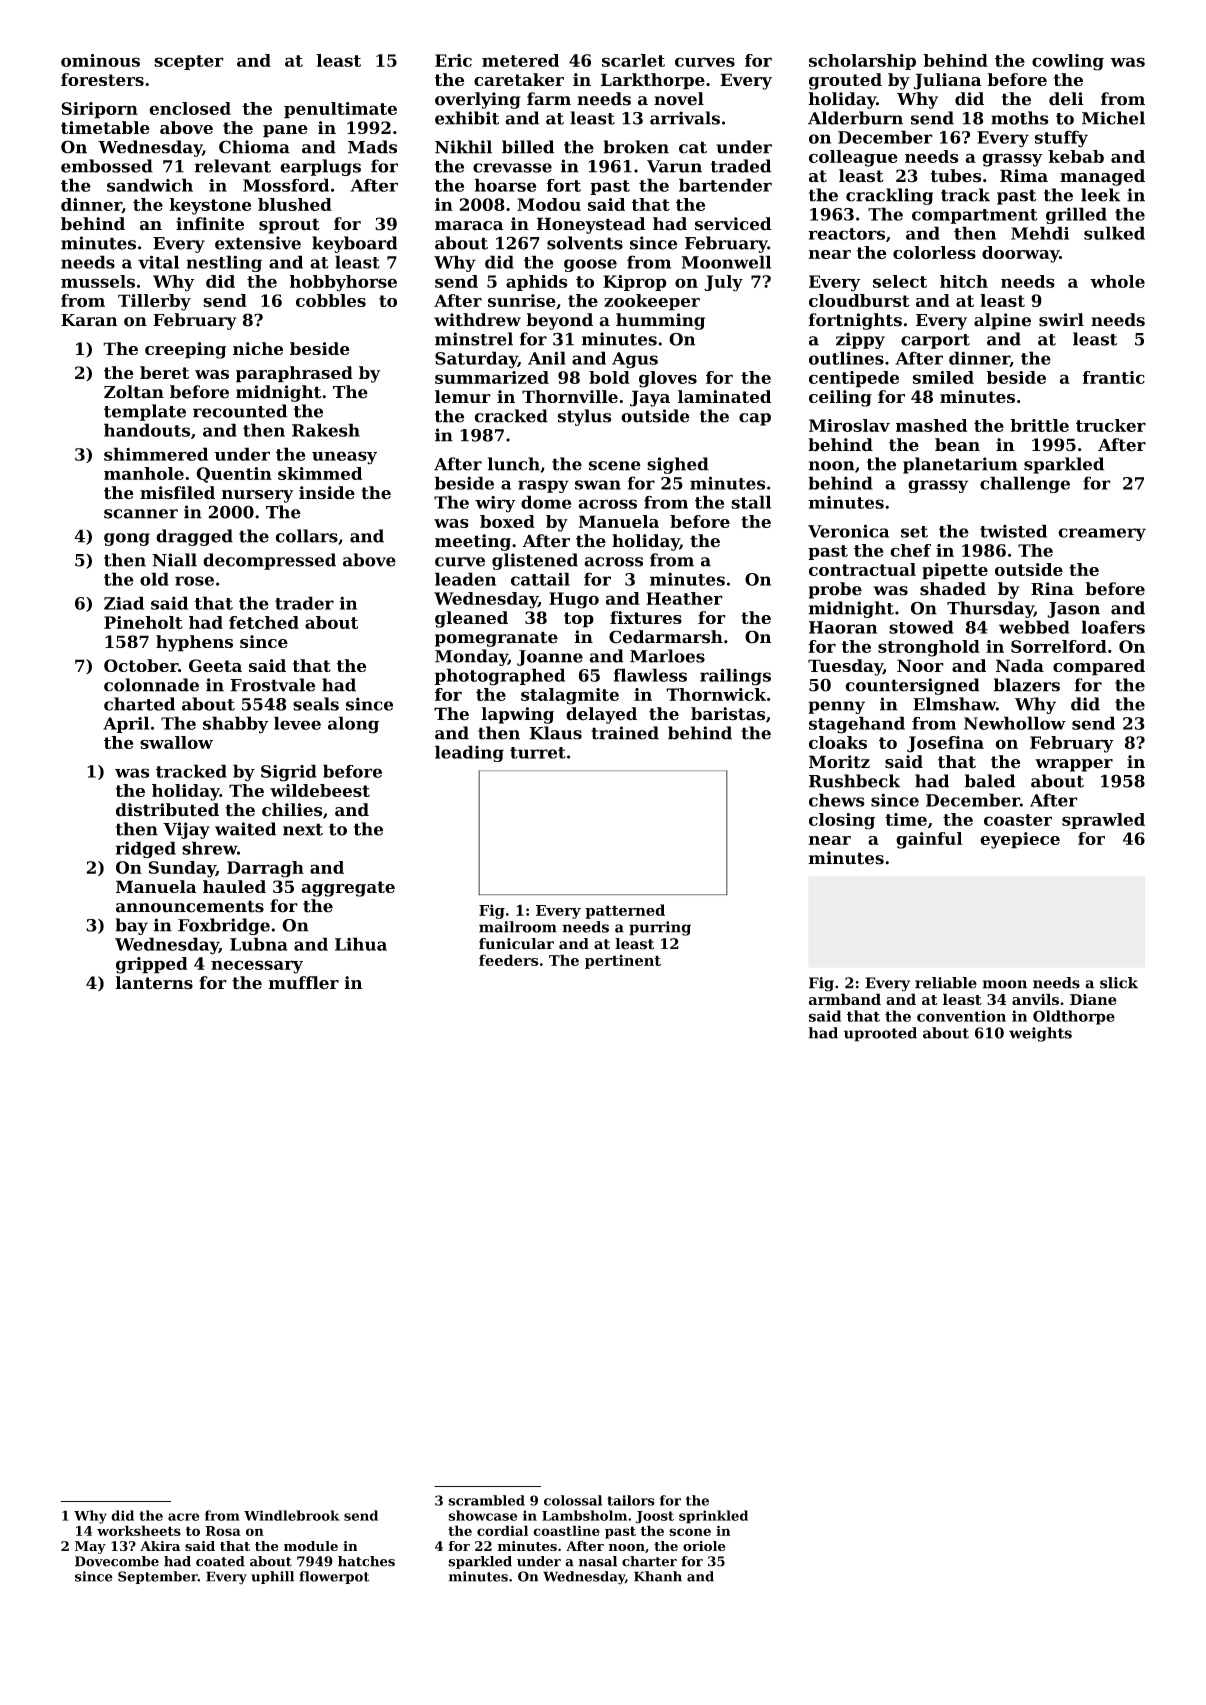  What do you see at coordinates (848, 531) in the image?
I see `Veronica` at bounding box center [848, 531].
